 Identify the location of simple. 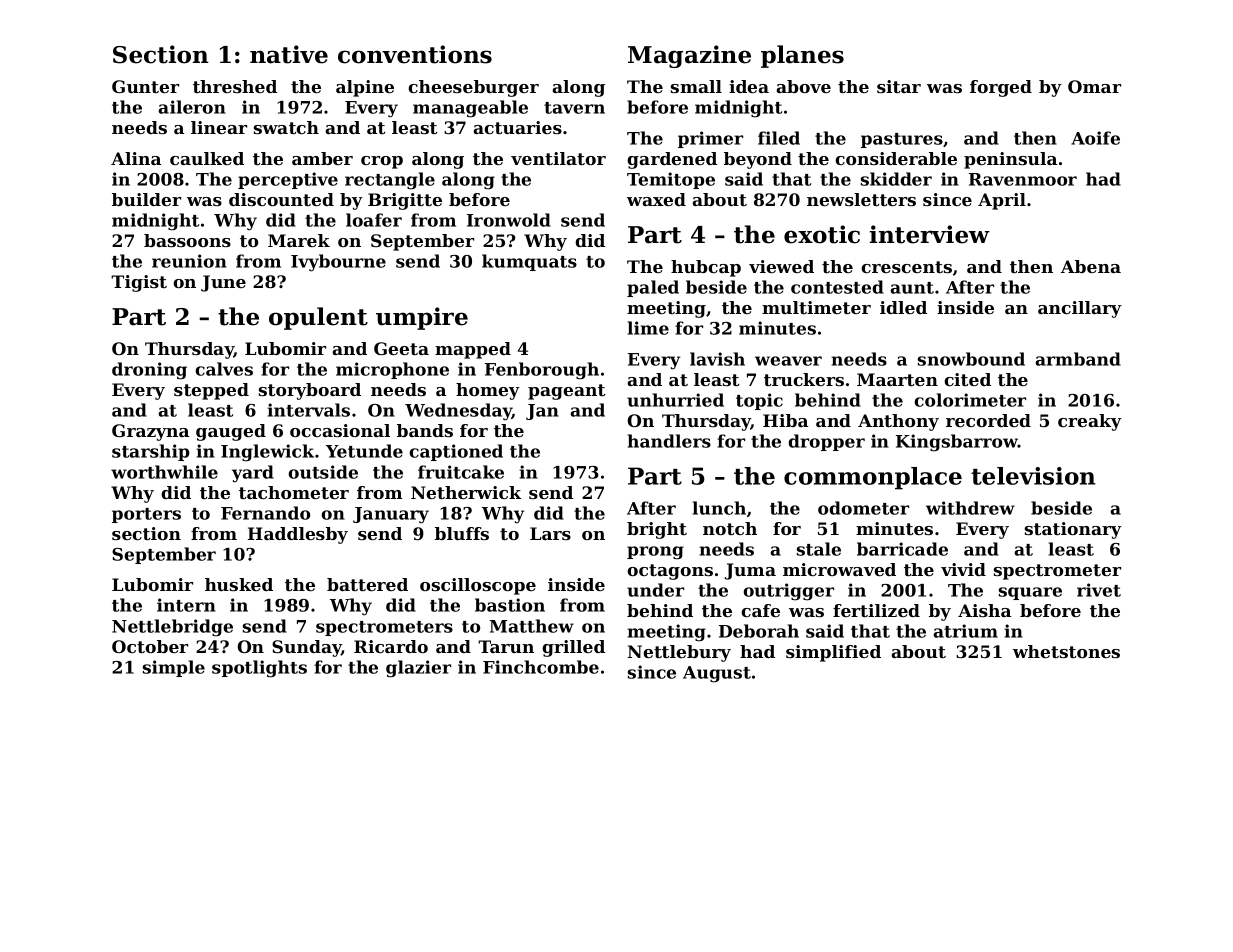
(174, 668).
